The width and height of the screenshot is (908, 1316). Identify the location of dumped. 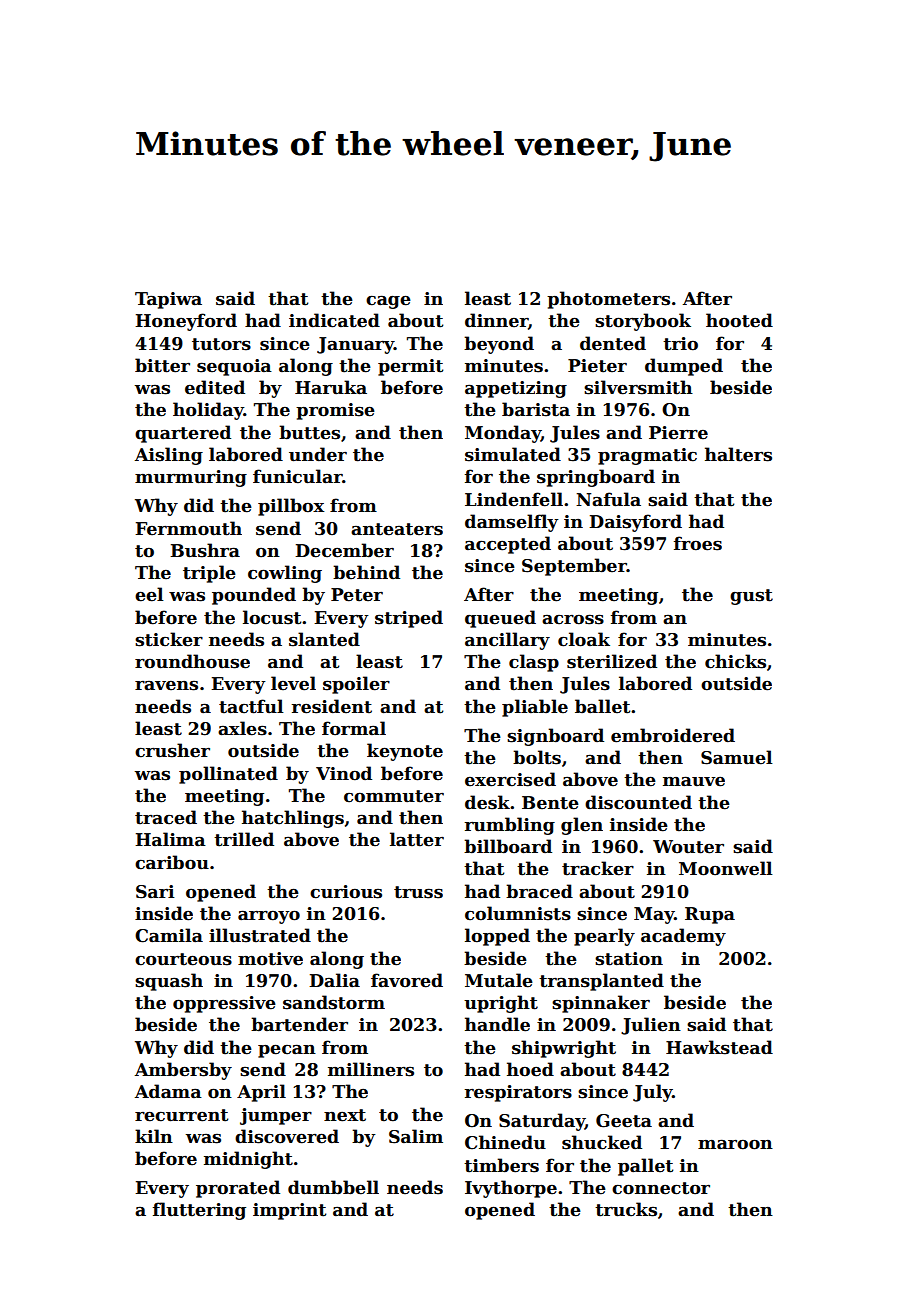
(684, 367).
